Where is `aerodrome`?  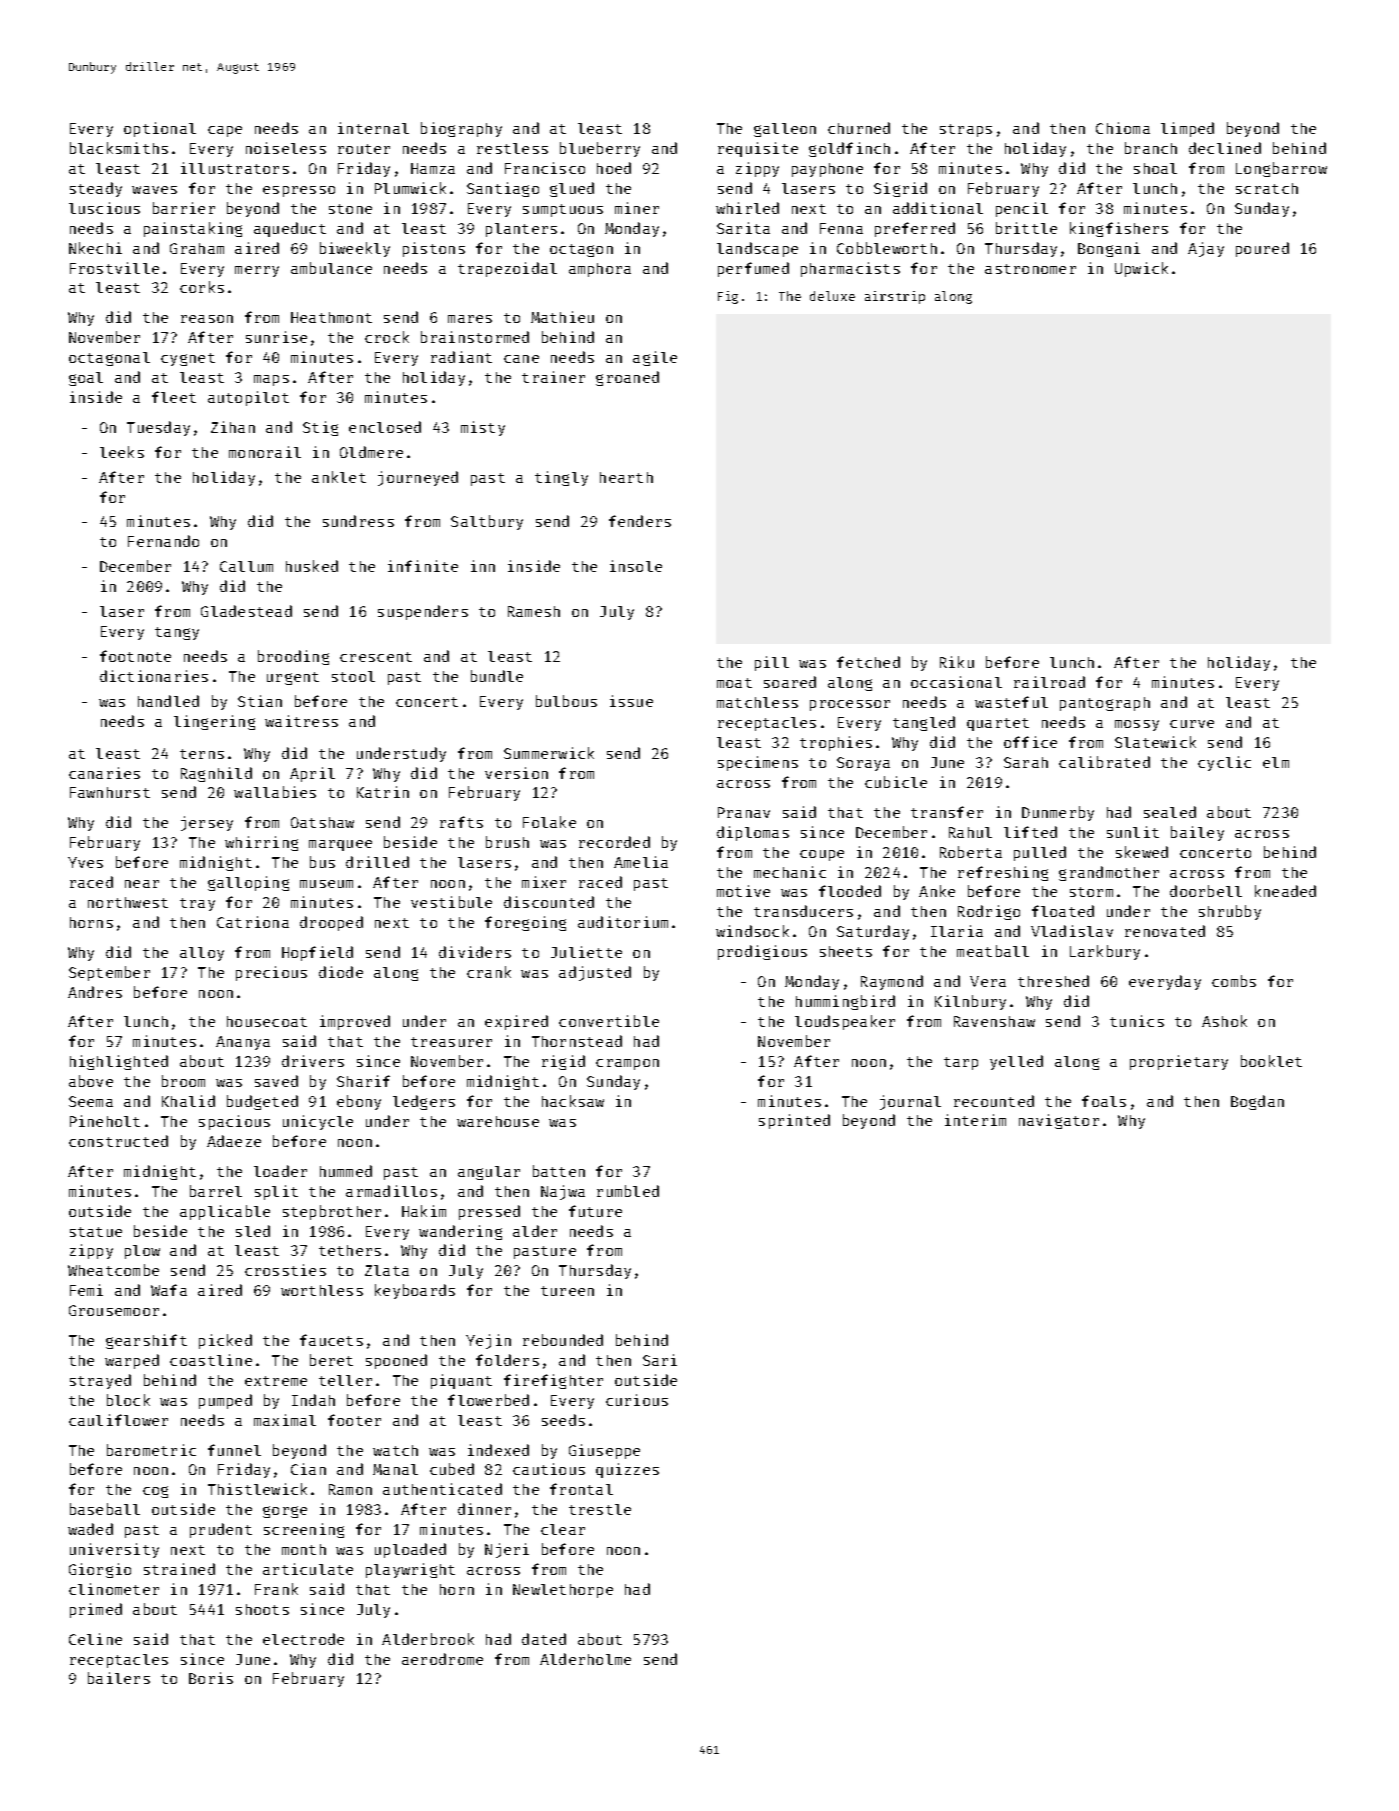 aerodrome is located at coordinates (442, 1659).
